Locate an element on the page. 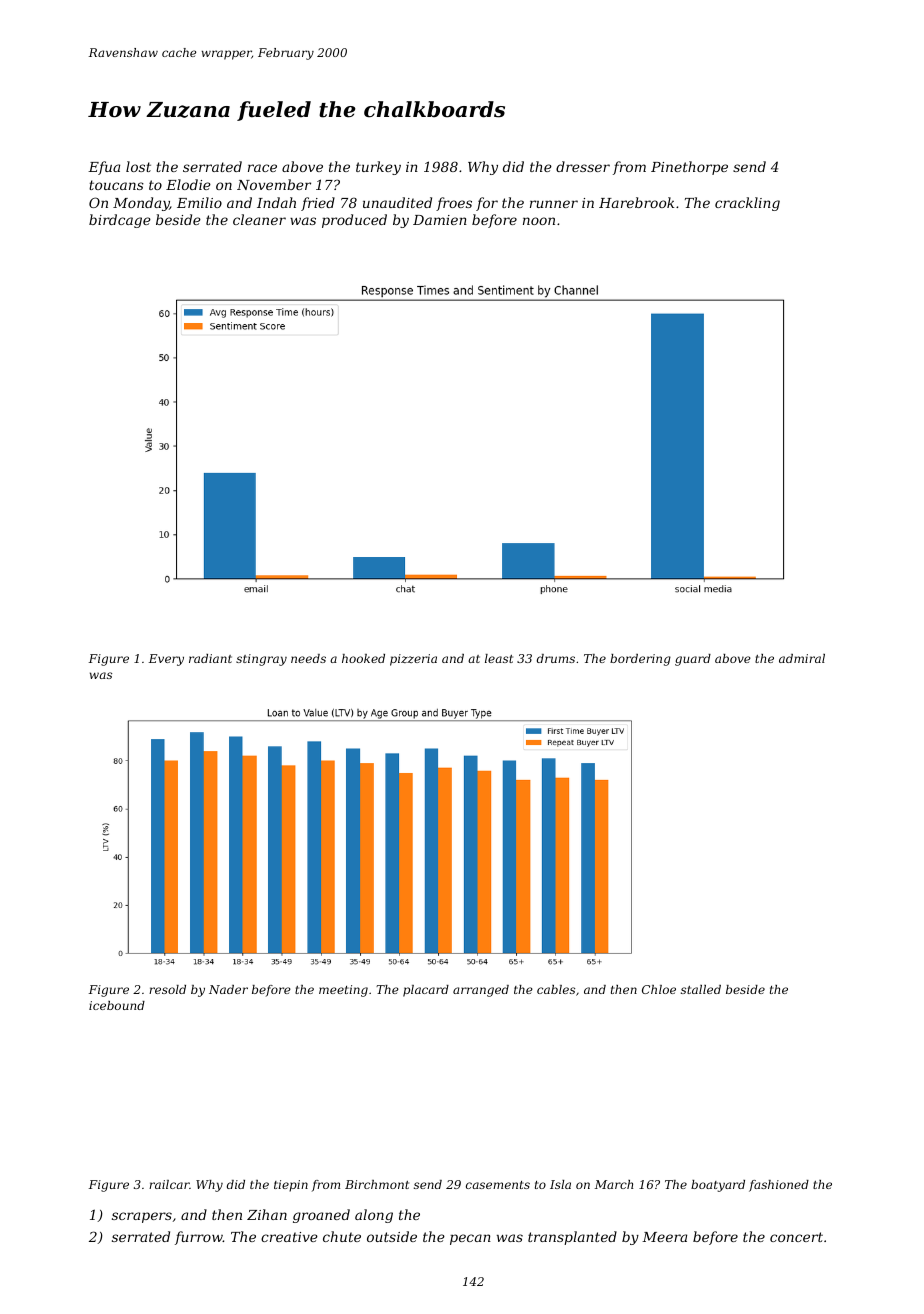 The height and width of the page is (1314, 924). outside is located at coordinates (392, 1236).
